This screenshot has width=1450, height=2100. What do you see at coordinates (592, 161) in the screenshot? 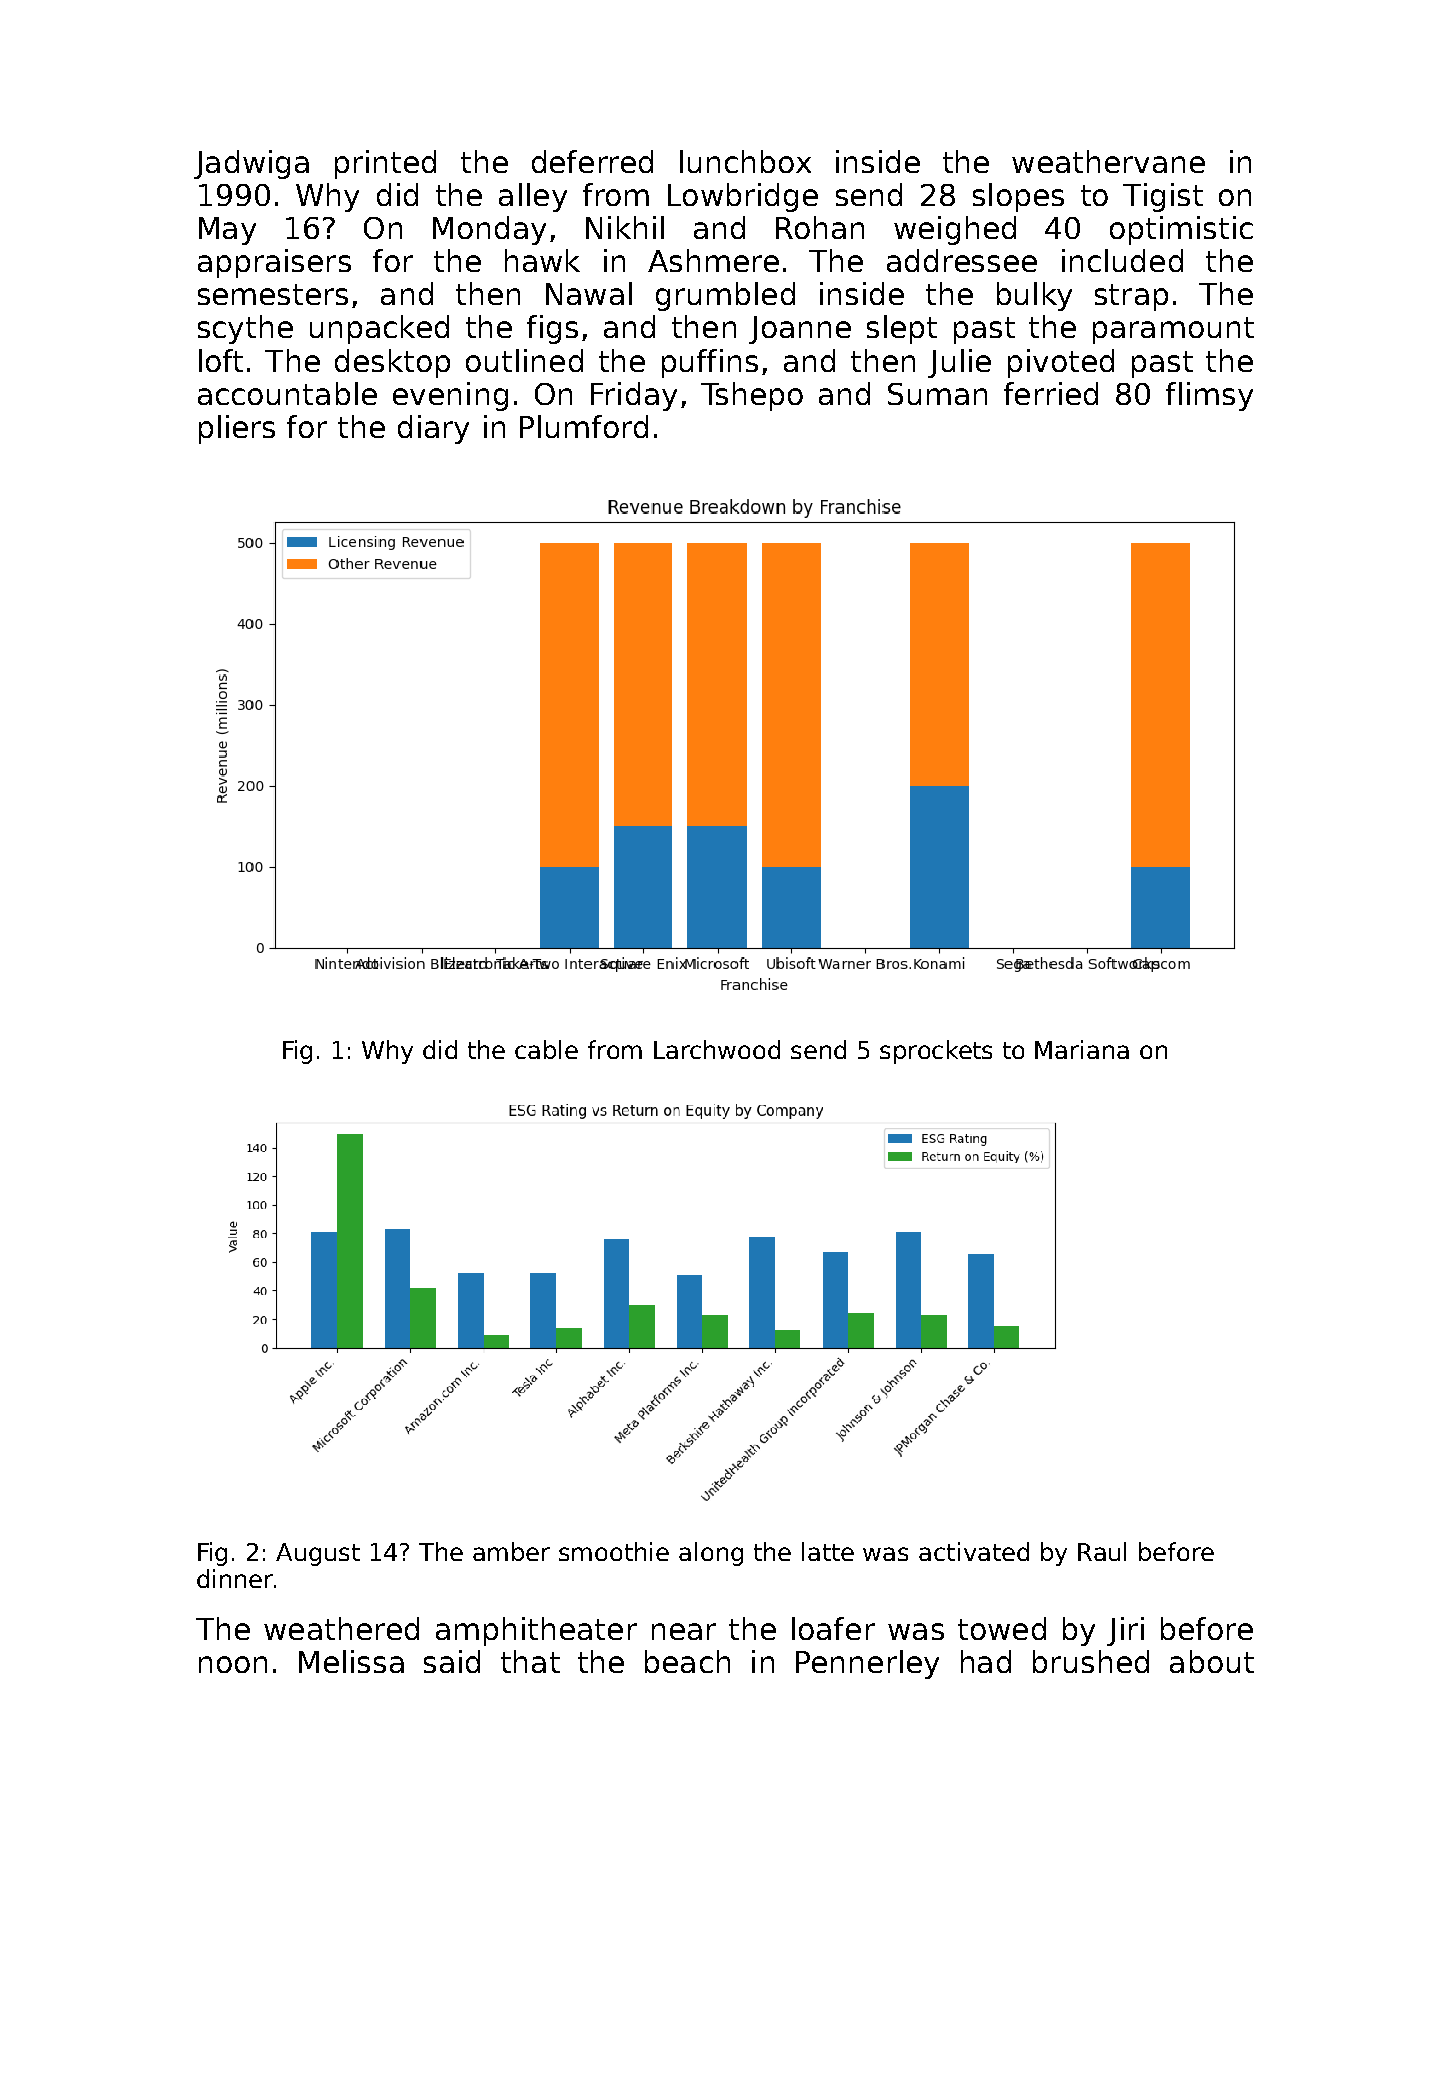
I see `deferred` at bounding box center [592, 161].
